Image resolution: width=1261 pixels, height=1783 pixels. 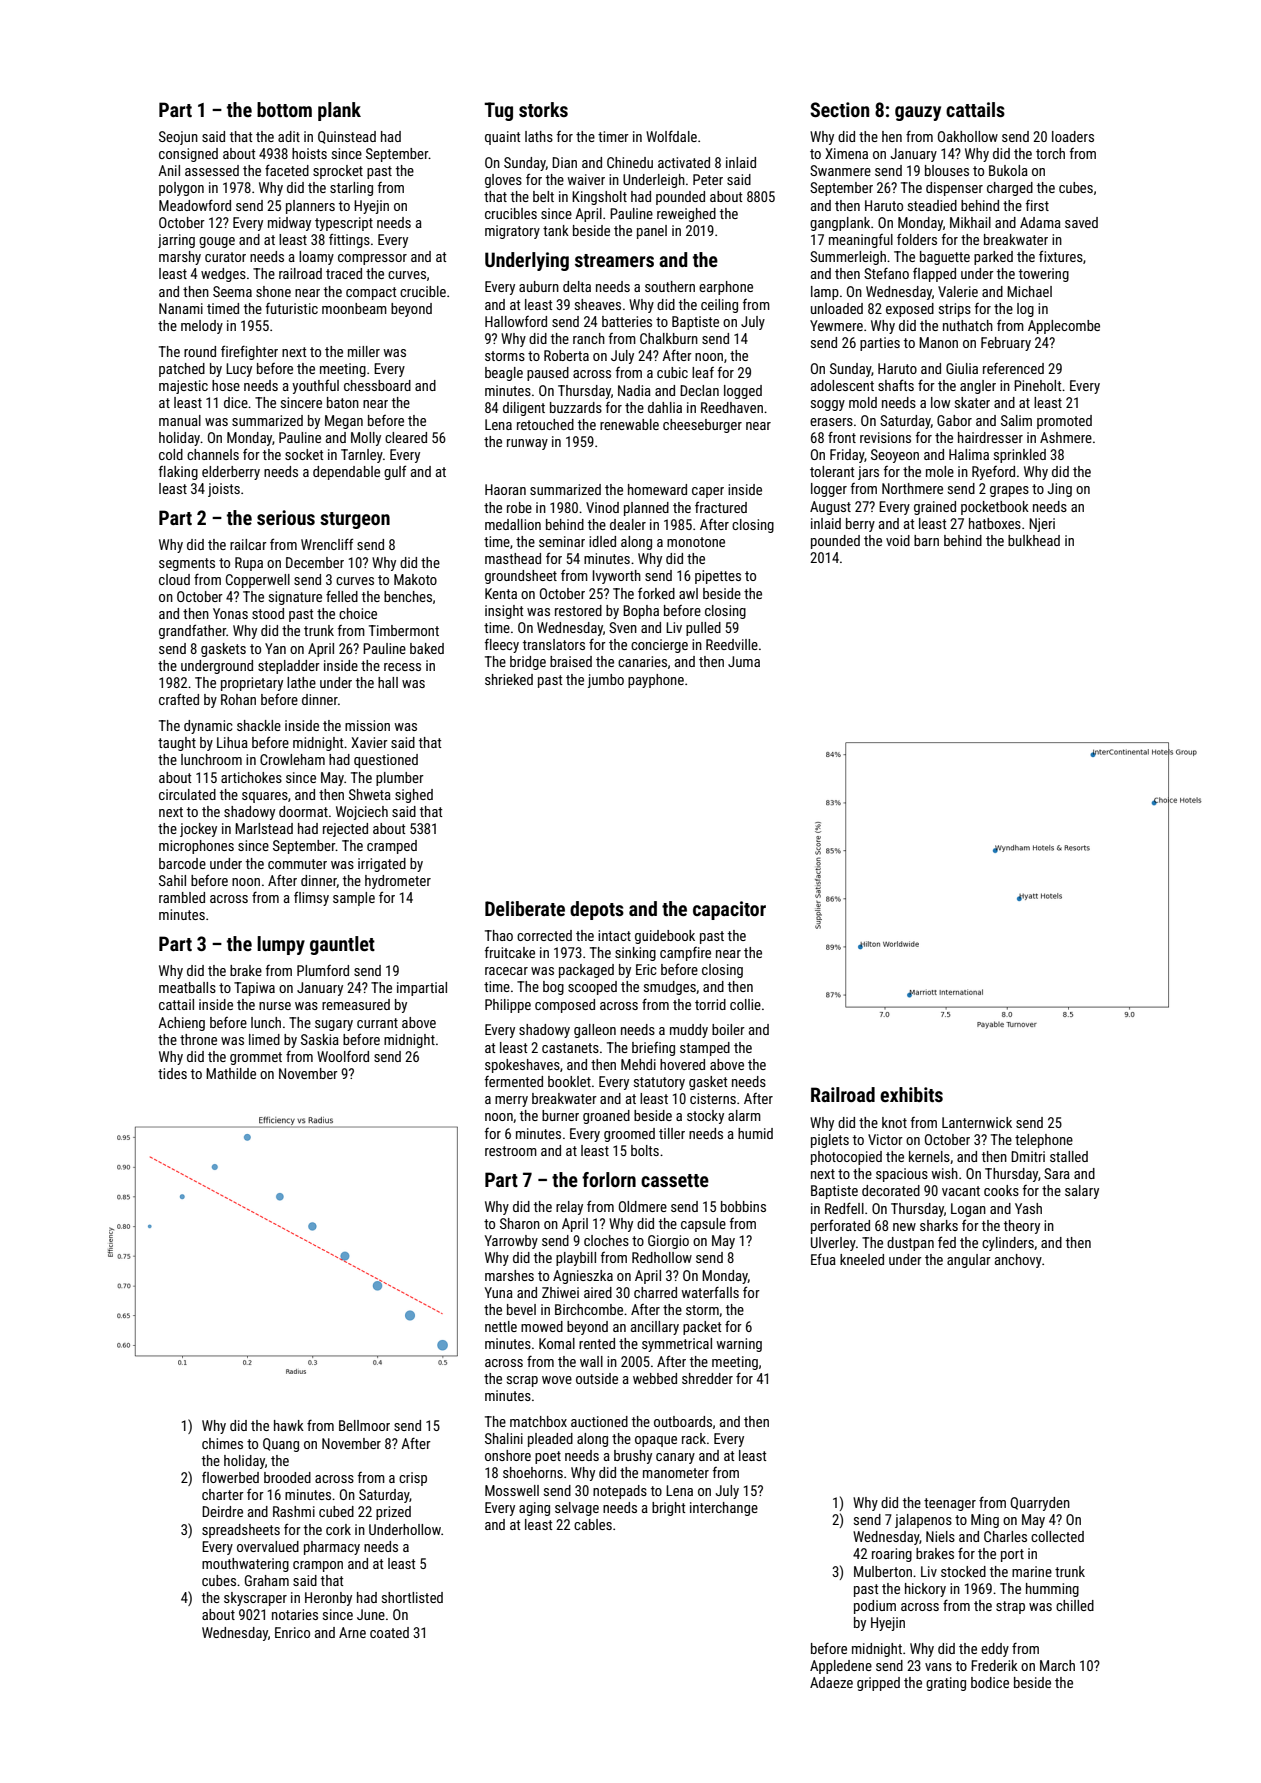 What do you see at coordinates (1073, 136) in the screenshot?
I see `loaders` at bounding box center [1073, 136].
